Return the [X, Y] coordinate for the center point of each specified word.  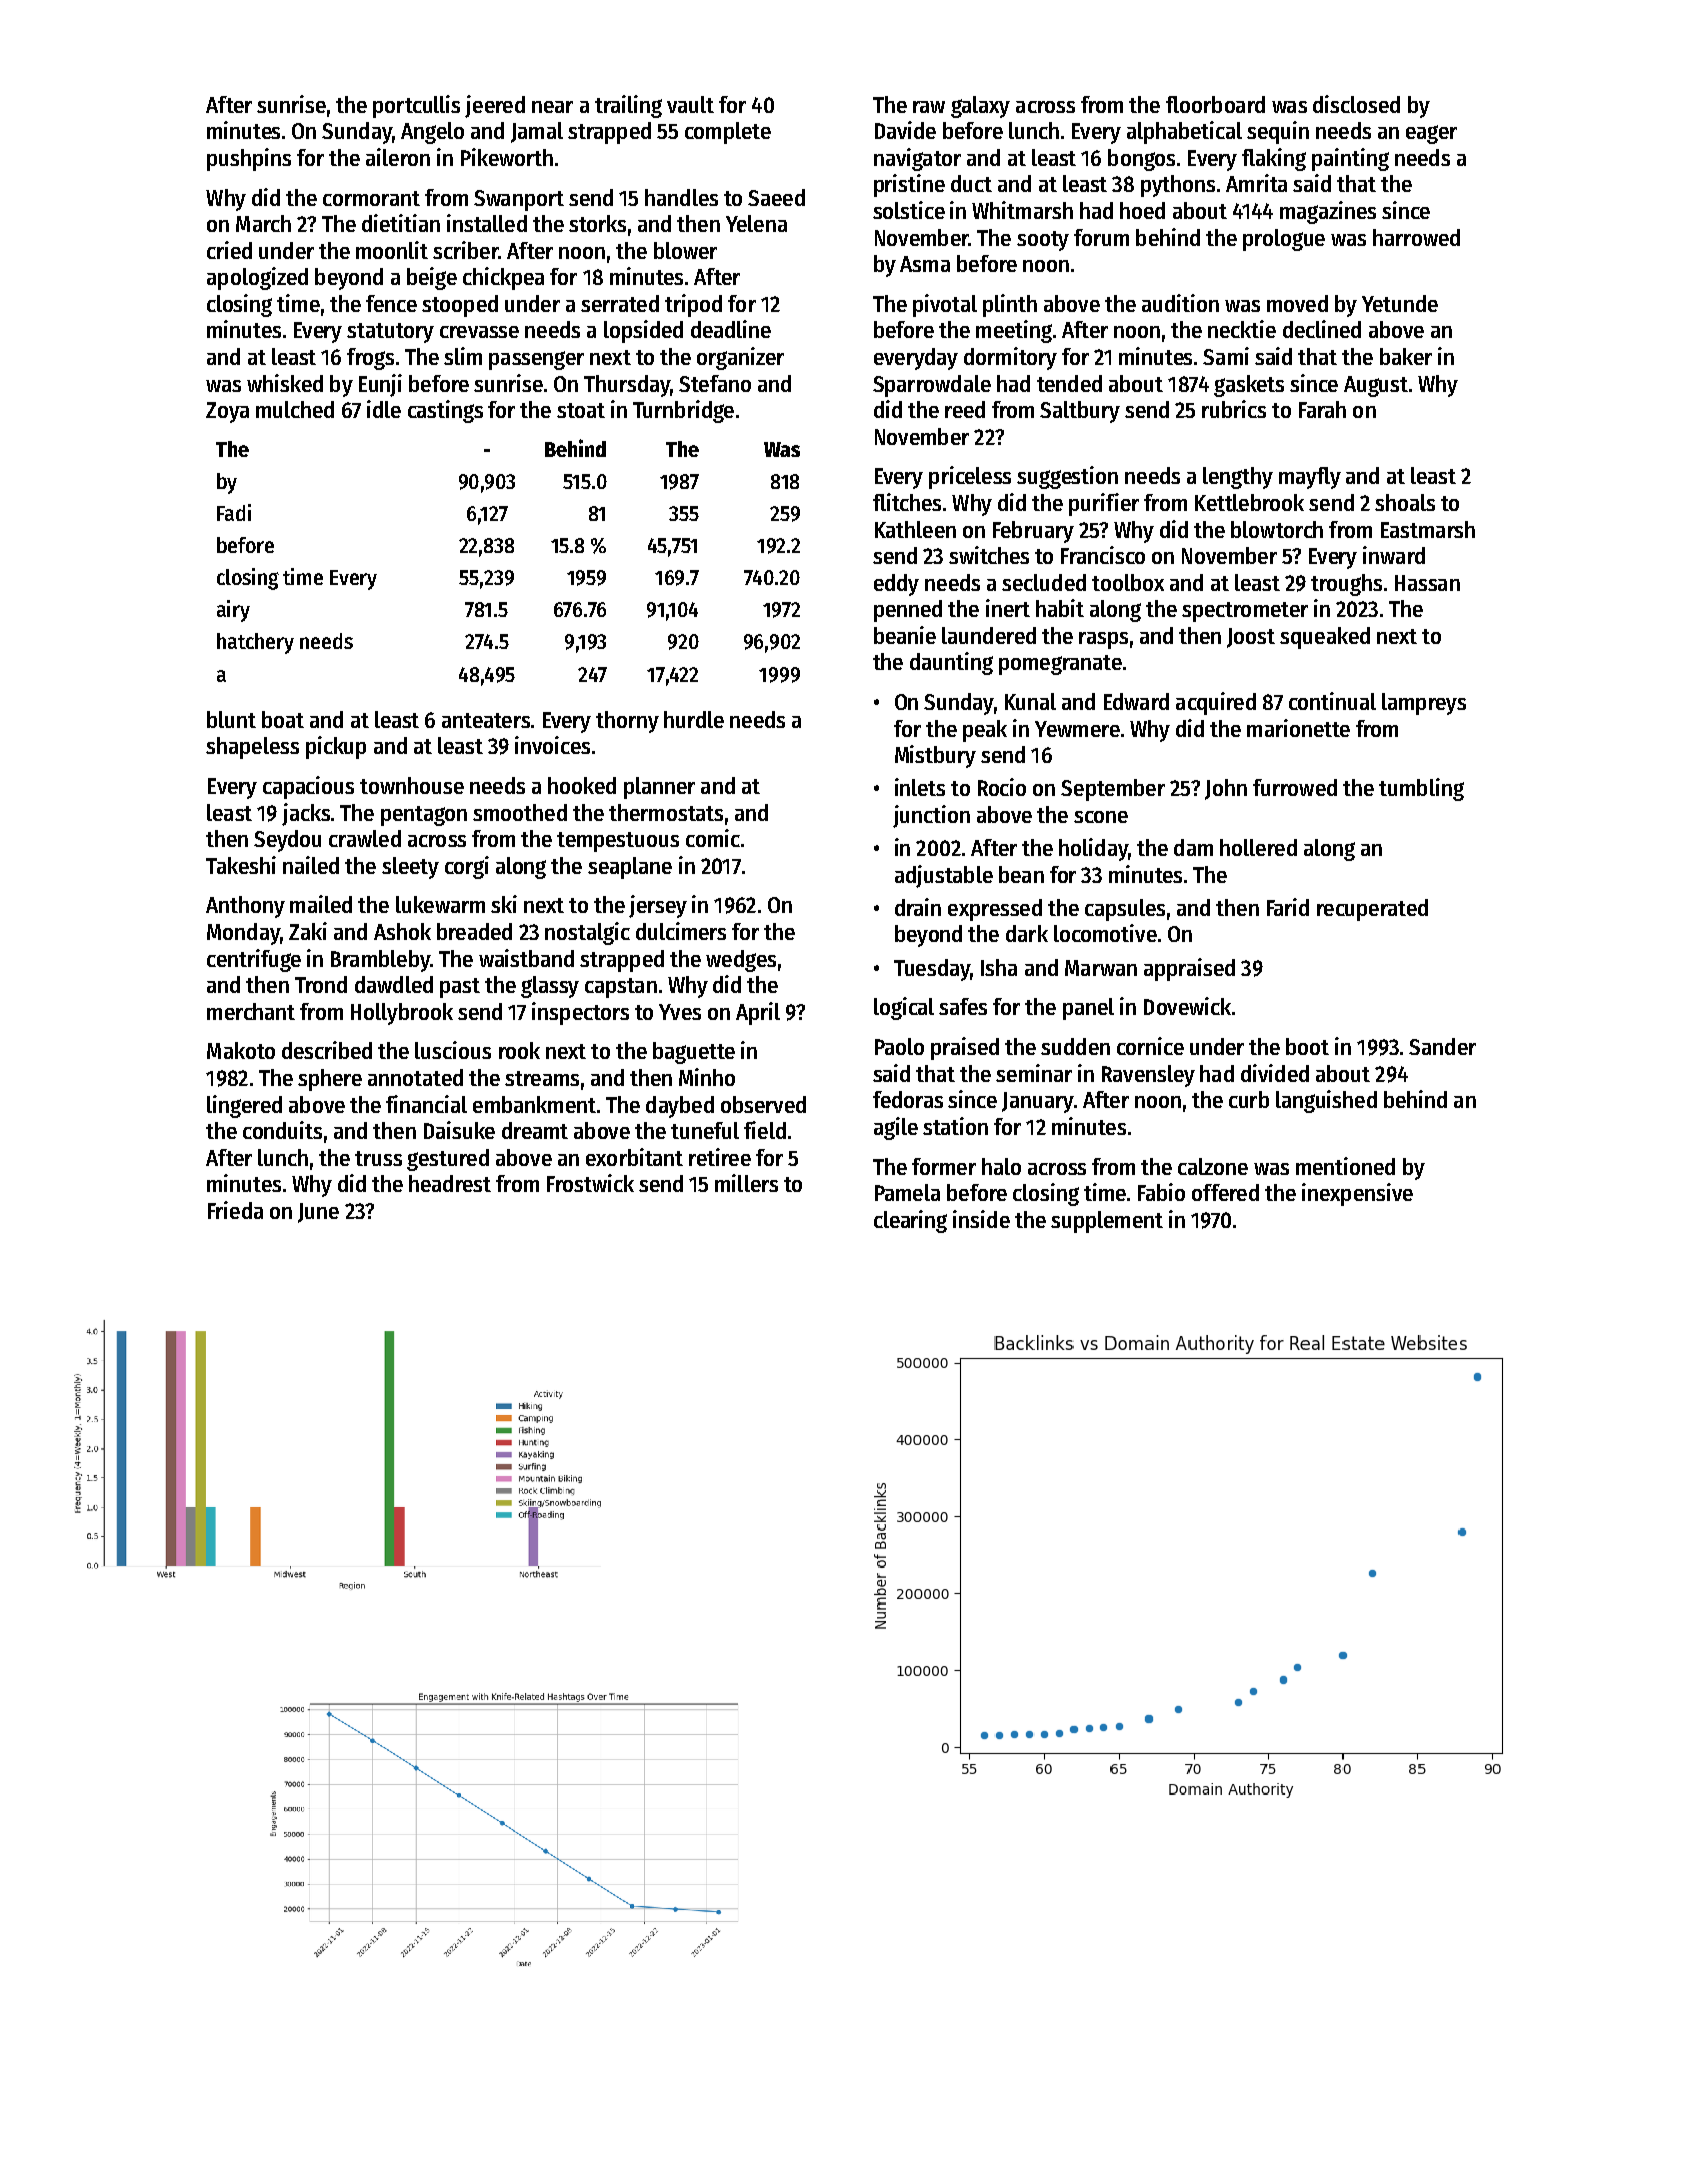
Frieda [235, 1210]
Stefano [715, 383]
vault [690, 104]
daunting [951, 663]
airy [233, 611]
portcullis [416, 106]
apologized [257, 278]
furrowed [1295, 787]
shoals [1405, 502]
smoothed [520, 812]
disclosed [1356, 104]
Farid [1288, 907]
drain [918, 907]
